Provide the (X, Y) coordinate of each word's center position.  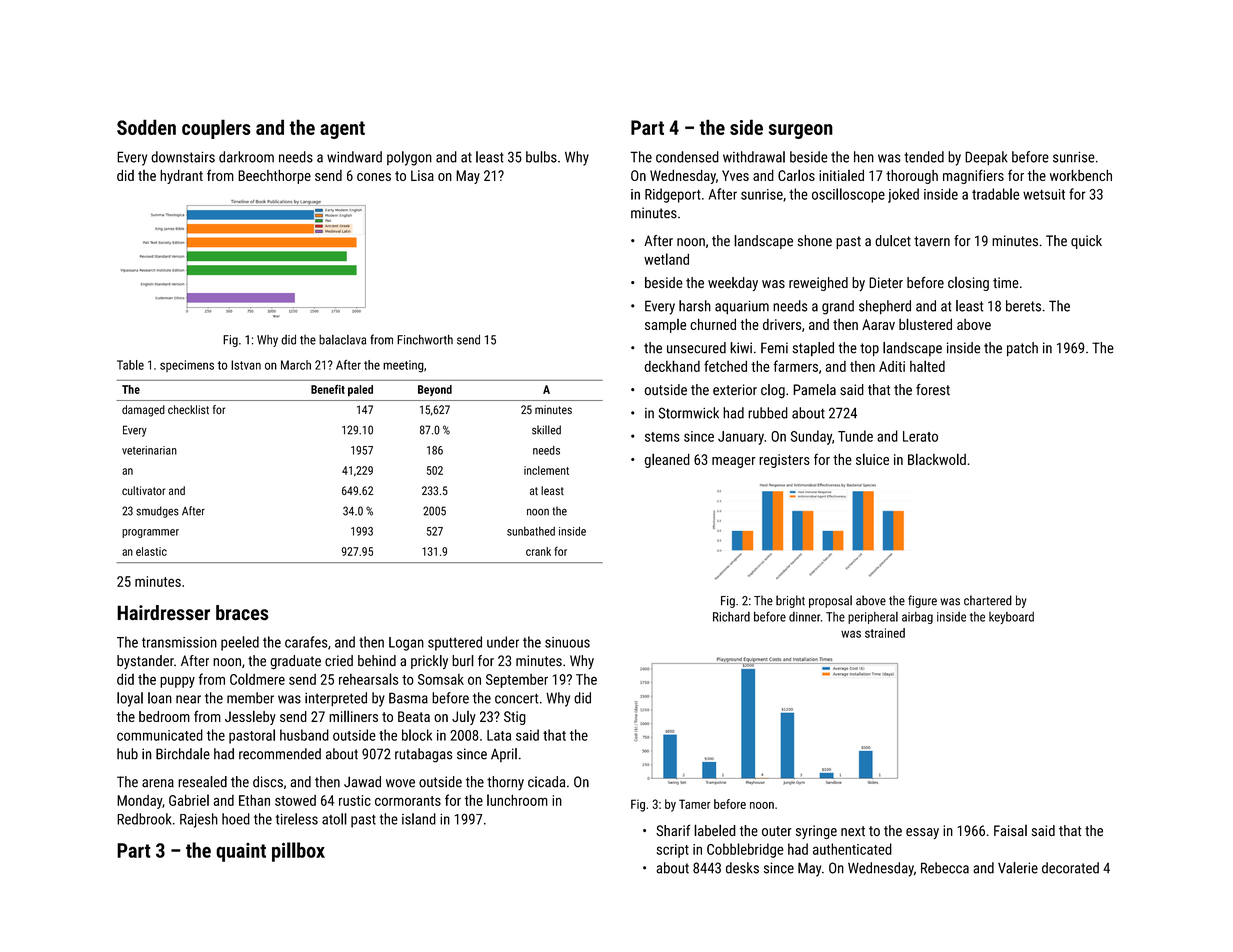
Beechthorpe (274, 176)
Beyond (435, 390)
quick (1086, 242)
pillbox (298, 852)
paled (360, 391)
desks (742, 868)
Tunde (855, 436)
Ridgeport (673, 195)
